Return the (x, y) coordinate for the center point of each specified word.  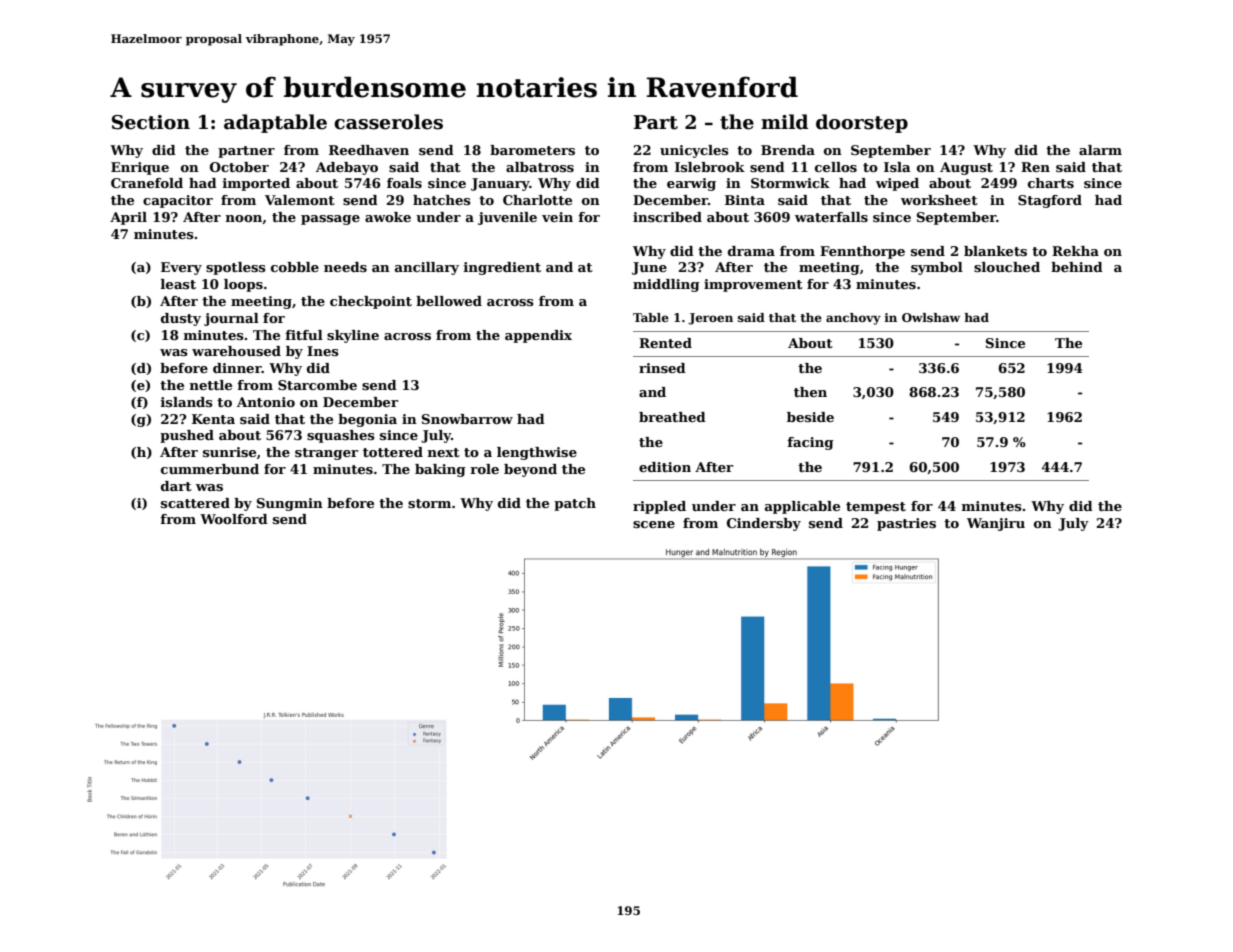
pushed (187, 436)
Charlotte (537, 200)
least (178, 284)
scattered (195, 503)
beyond (530, 470)
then (810, 392)
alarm (1100, 150)
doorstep (862, 123)
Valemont (300, 200)
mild (784, 122)
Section (151, 122)
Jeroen (710, 319)
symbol (937, 268)
